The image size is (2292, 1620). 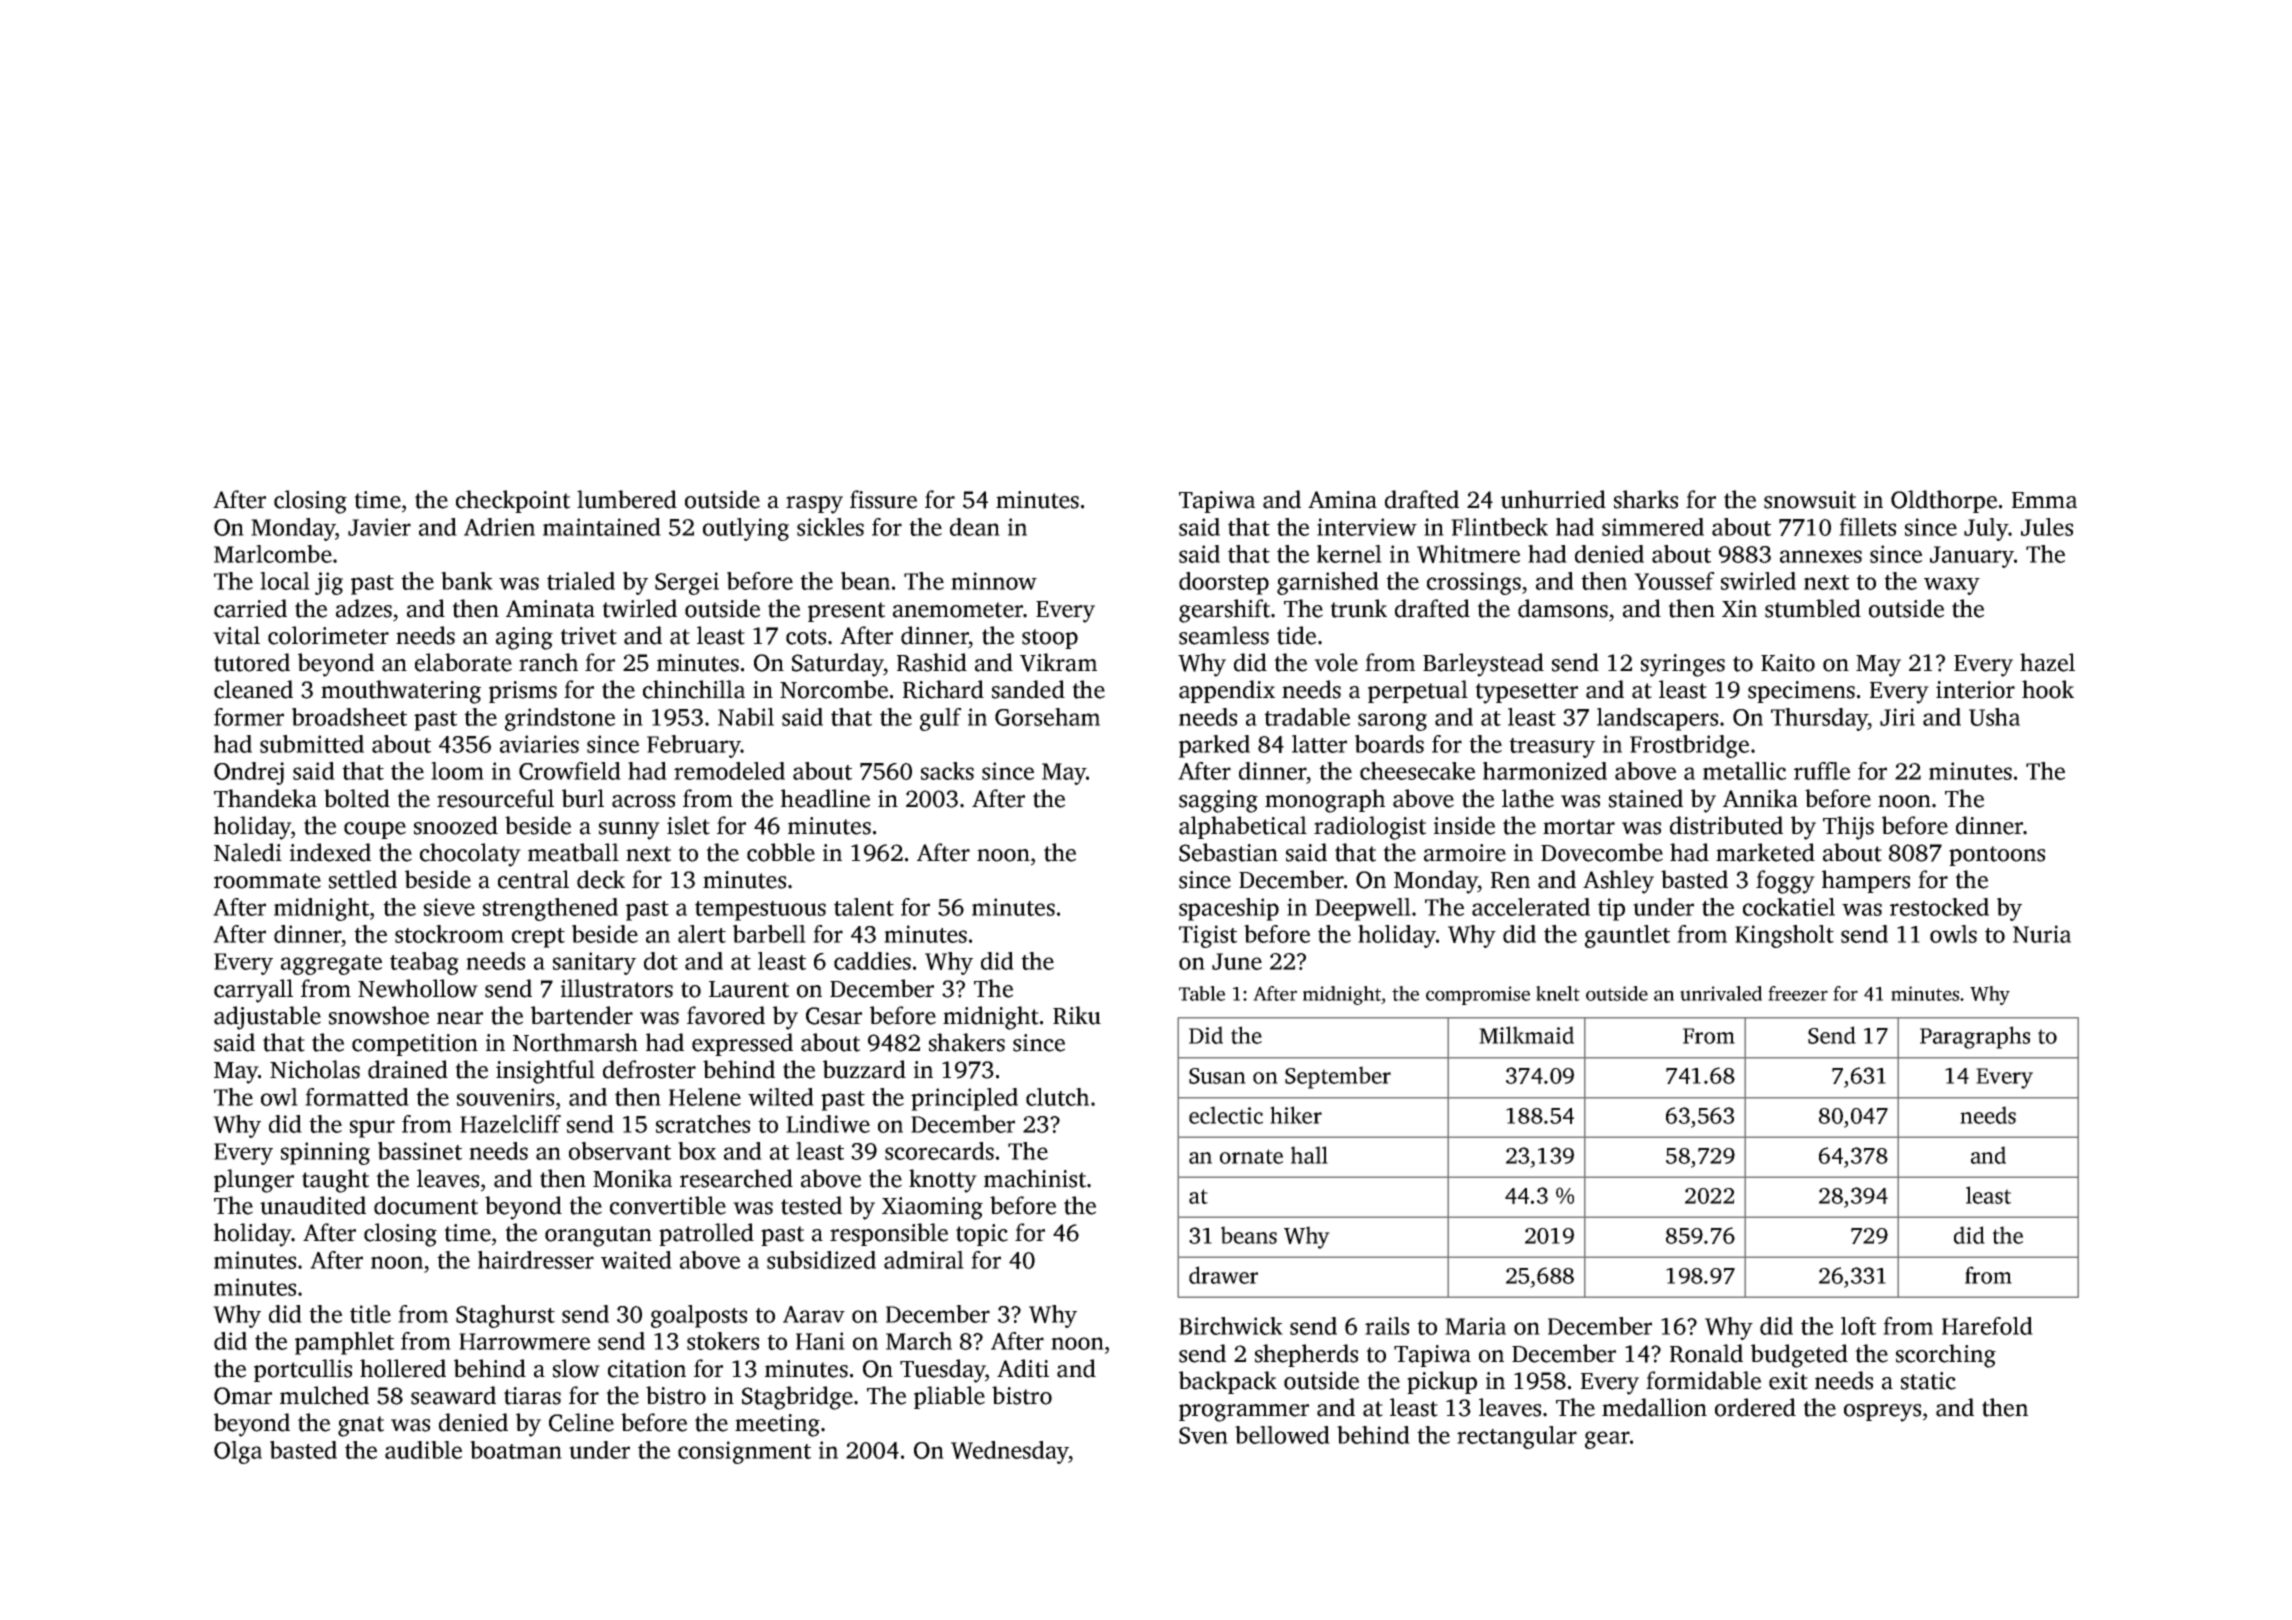 I want to click on Javier, so click(x=379, y=527).
